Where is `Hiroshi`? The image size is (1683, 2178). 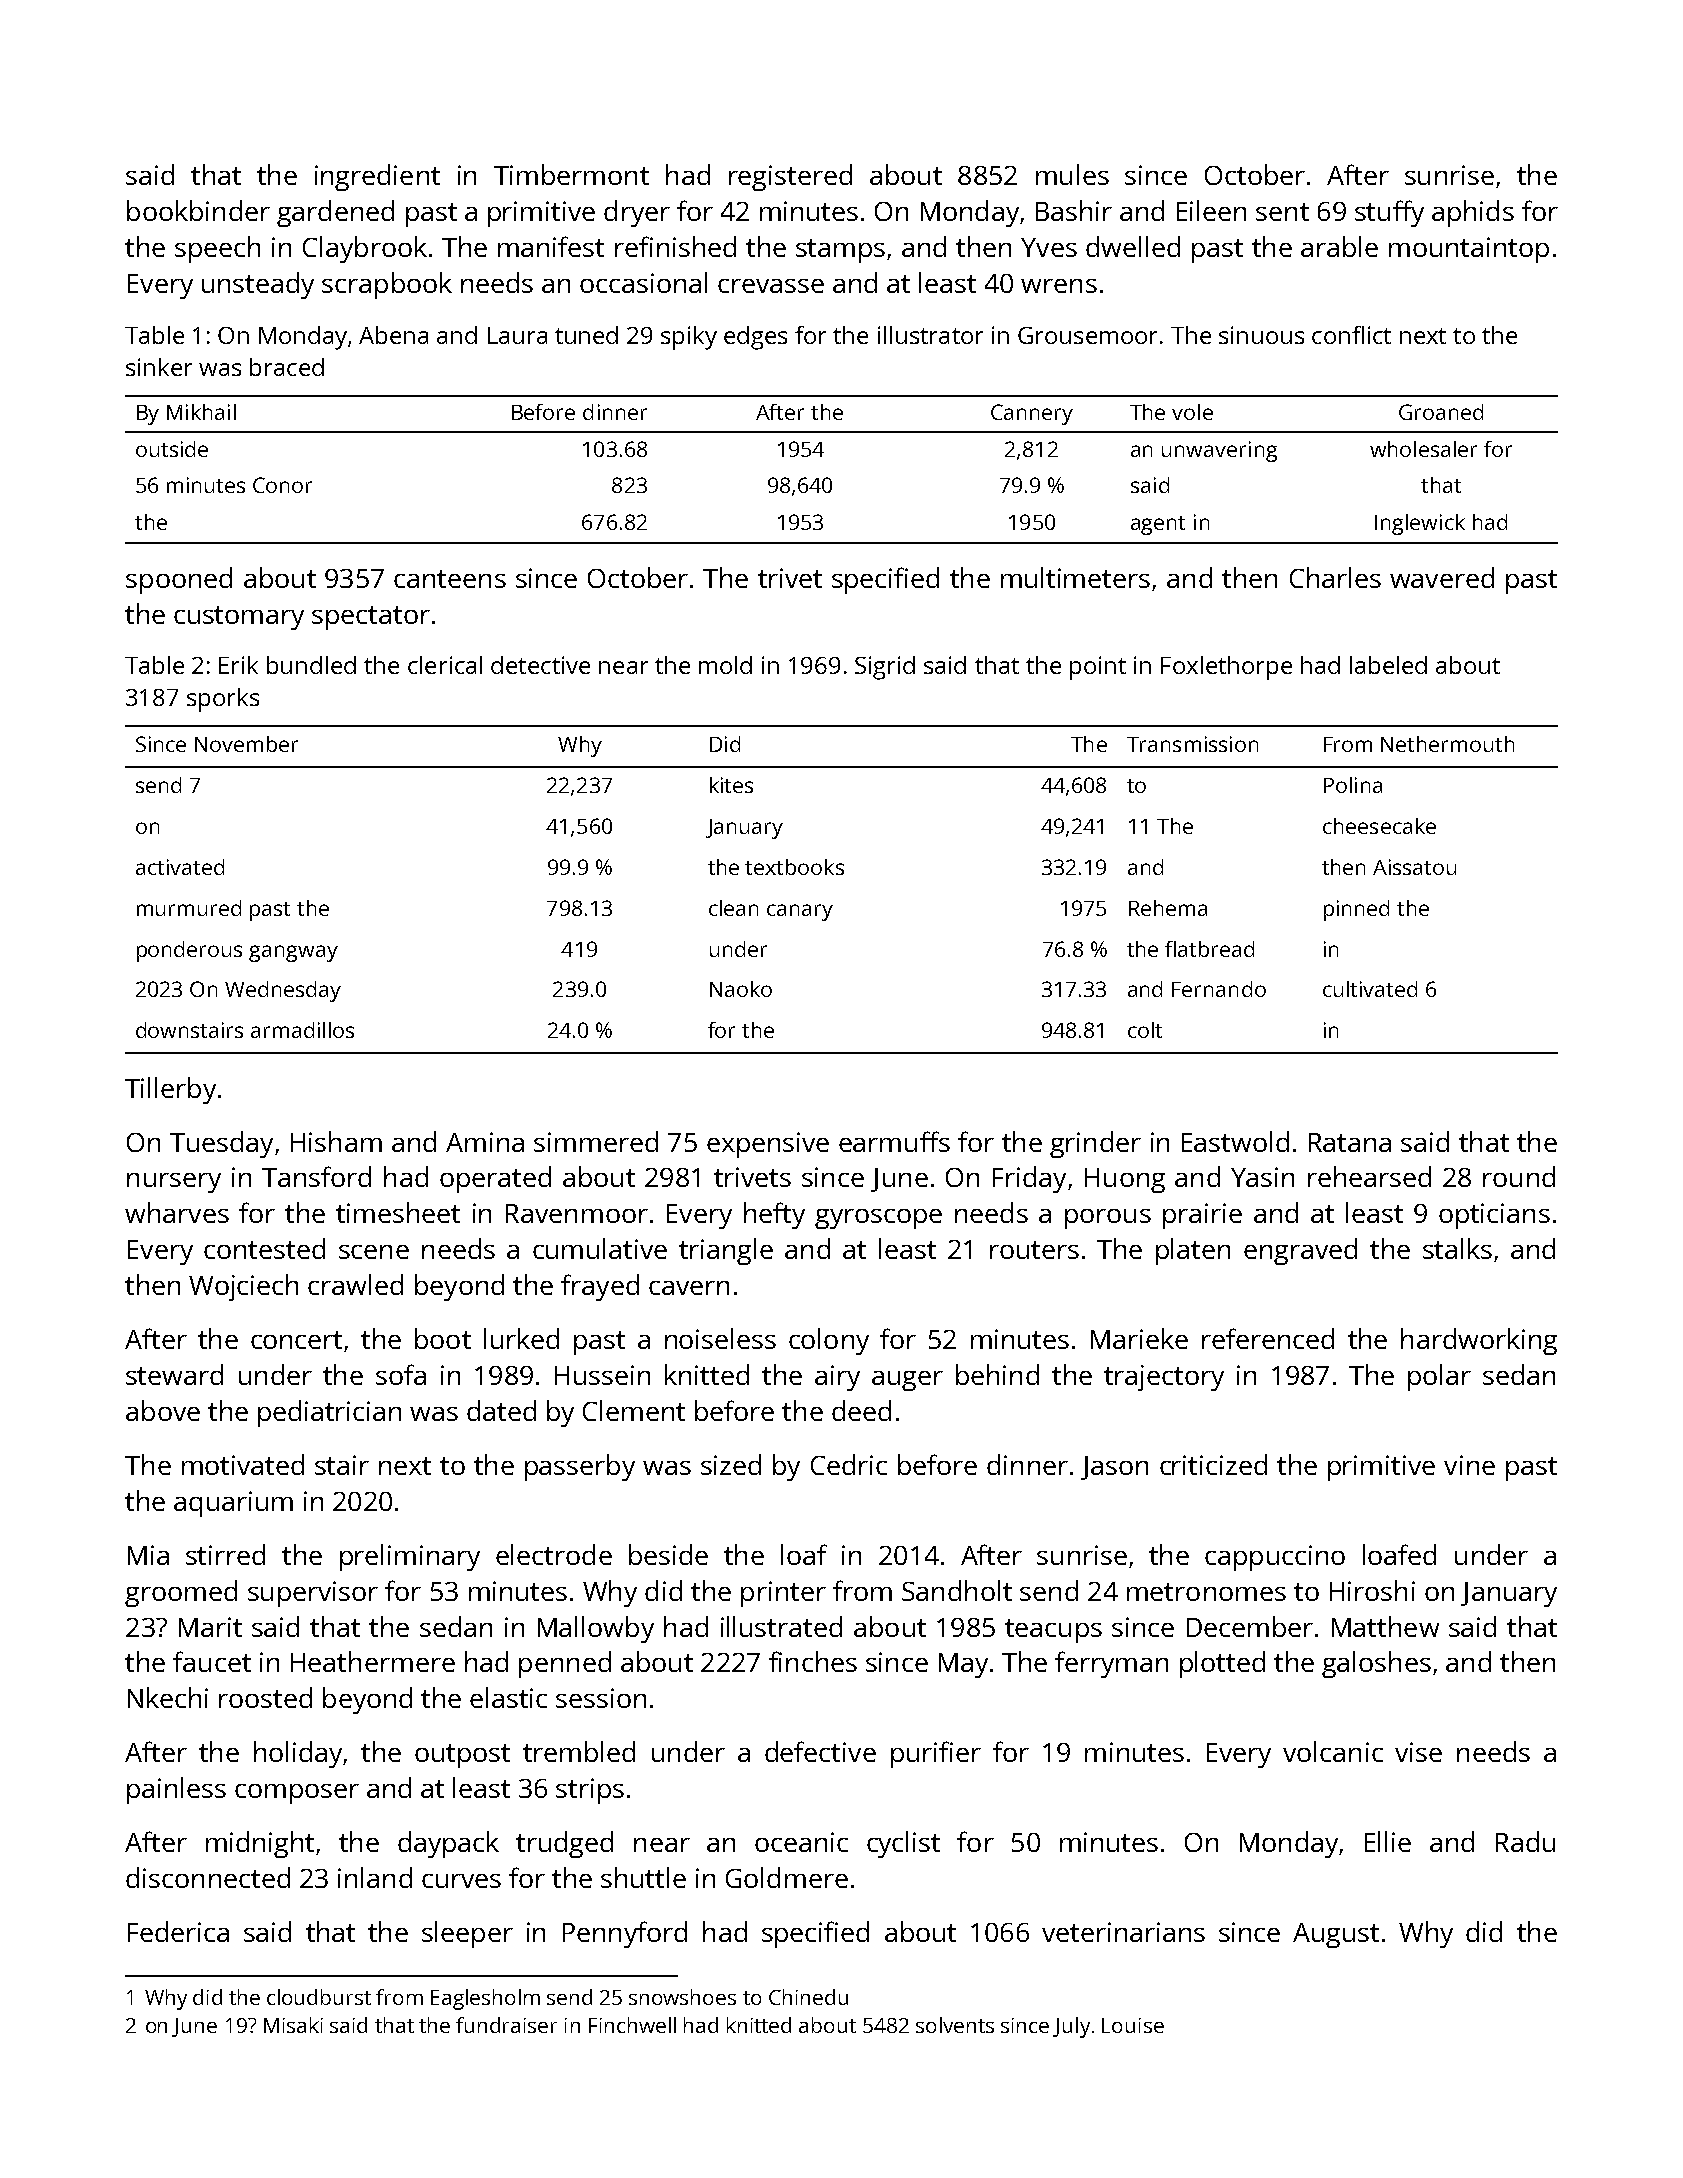 Hiroshi is located at coordinates (1372, 1590).
